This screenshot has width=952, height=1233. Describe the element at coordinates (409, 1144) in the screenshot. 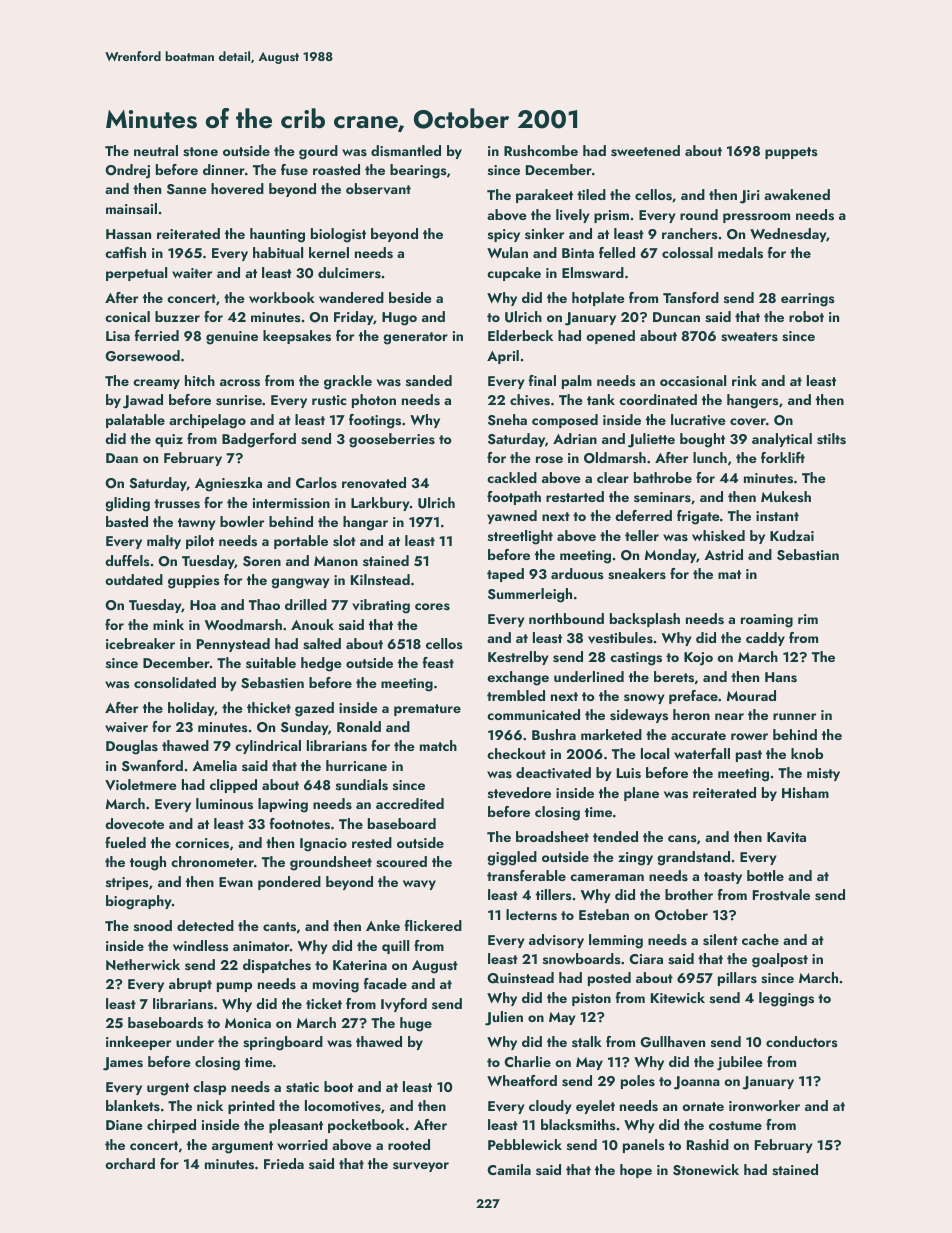

I see `rooted` at that location.
